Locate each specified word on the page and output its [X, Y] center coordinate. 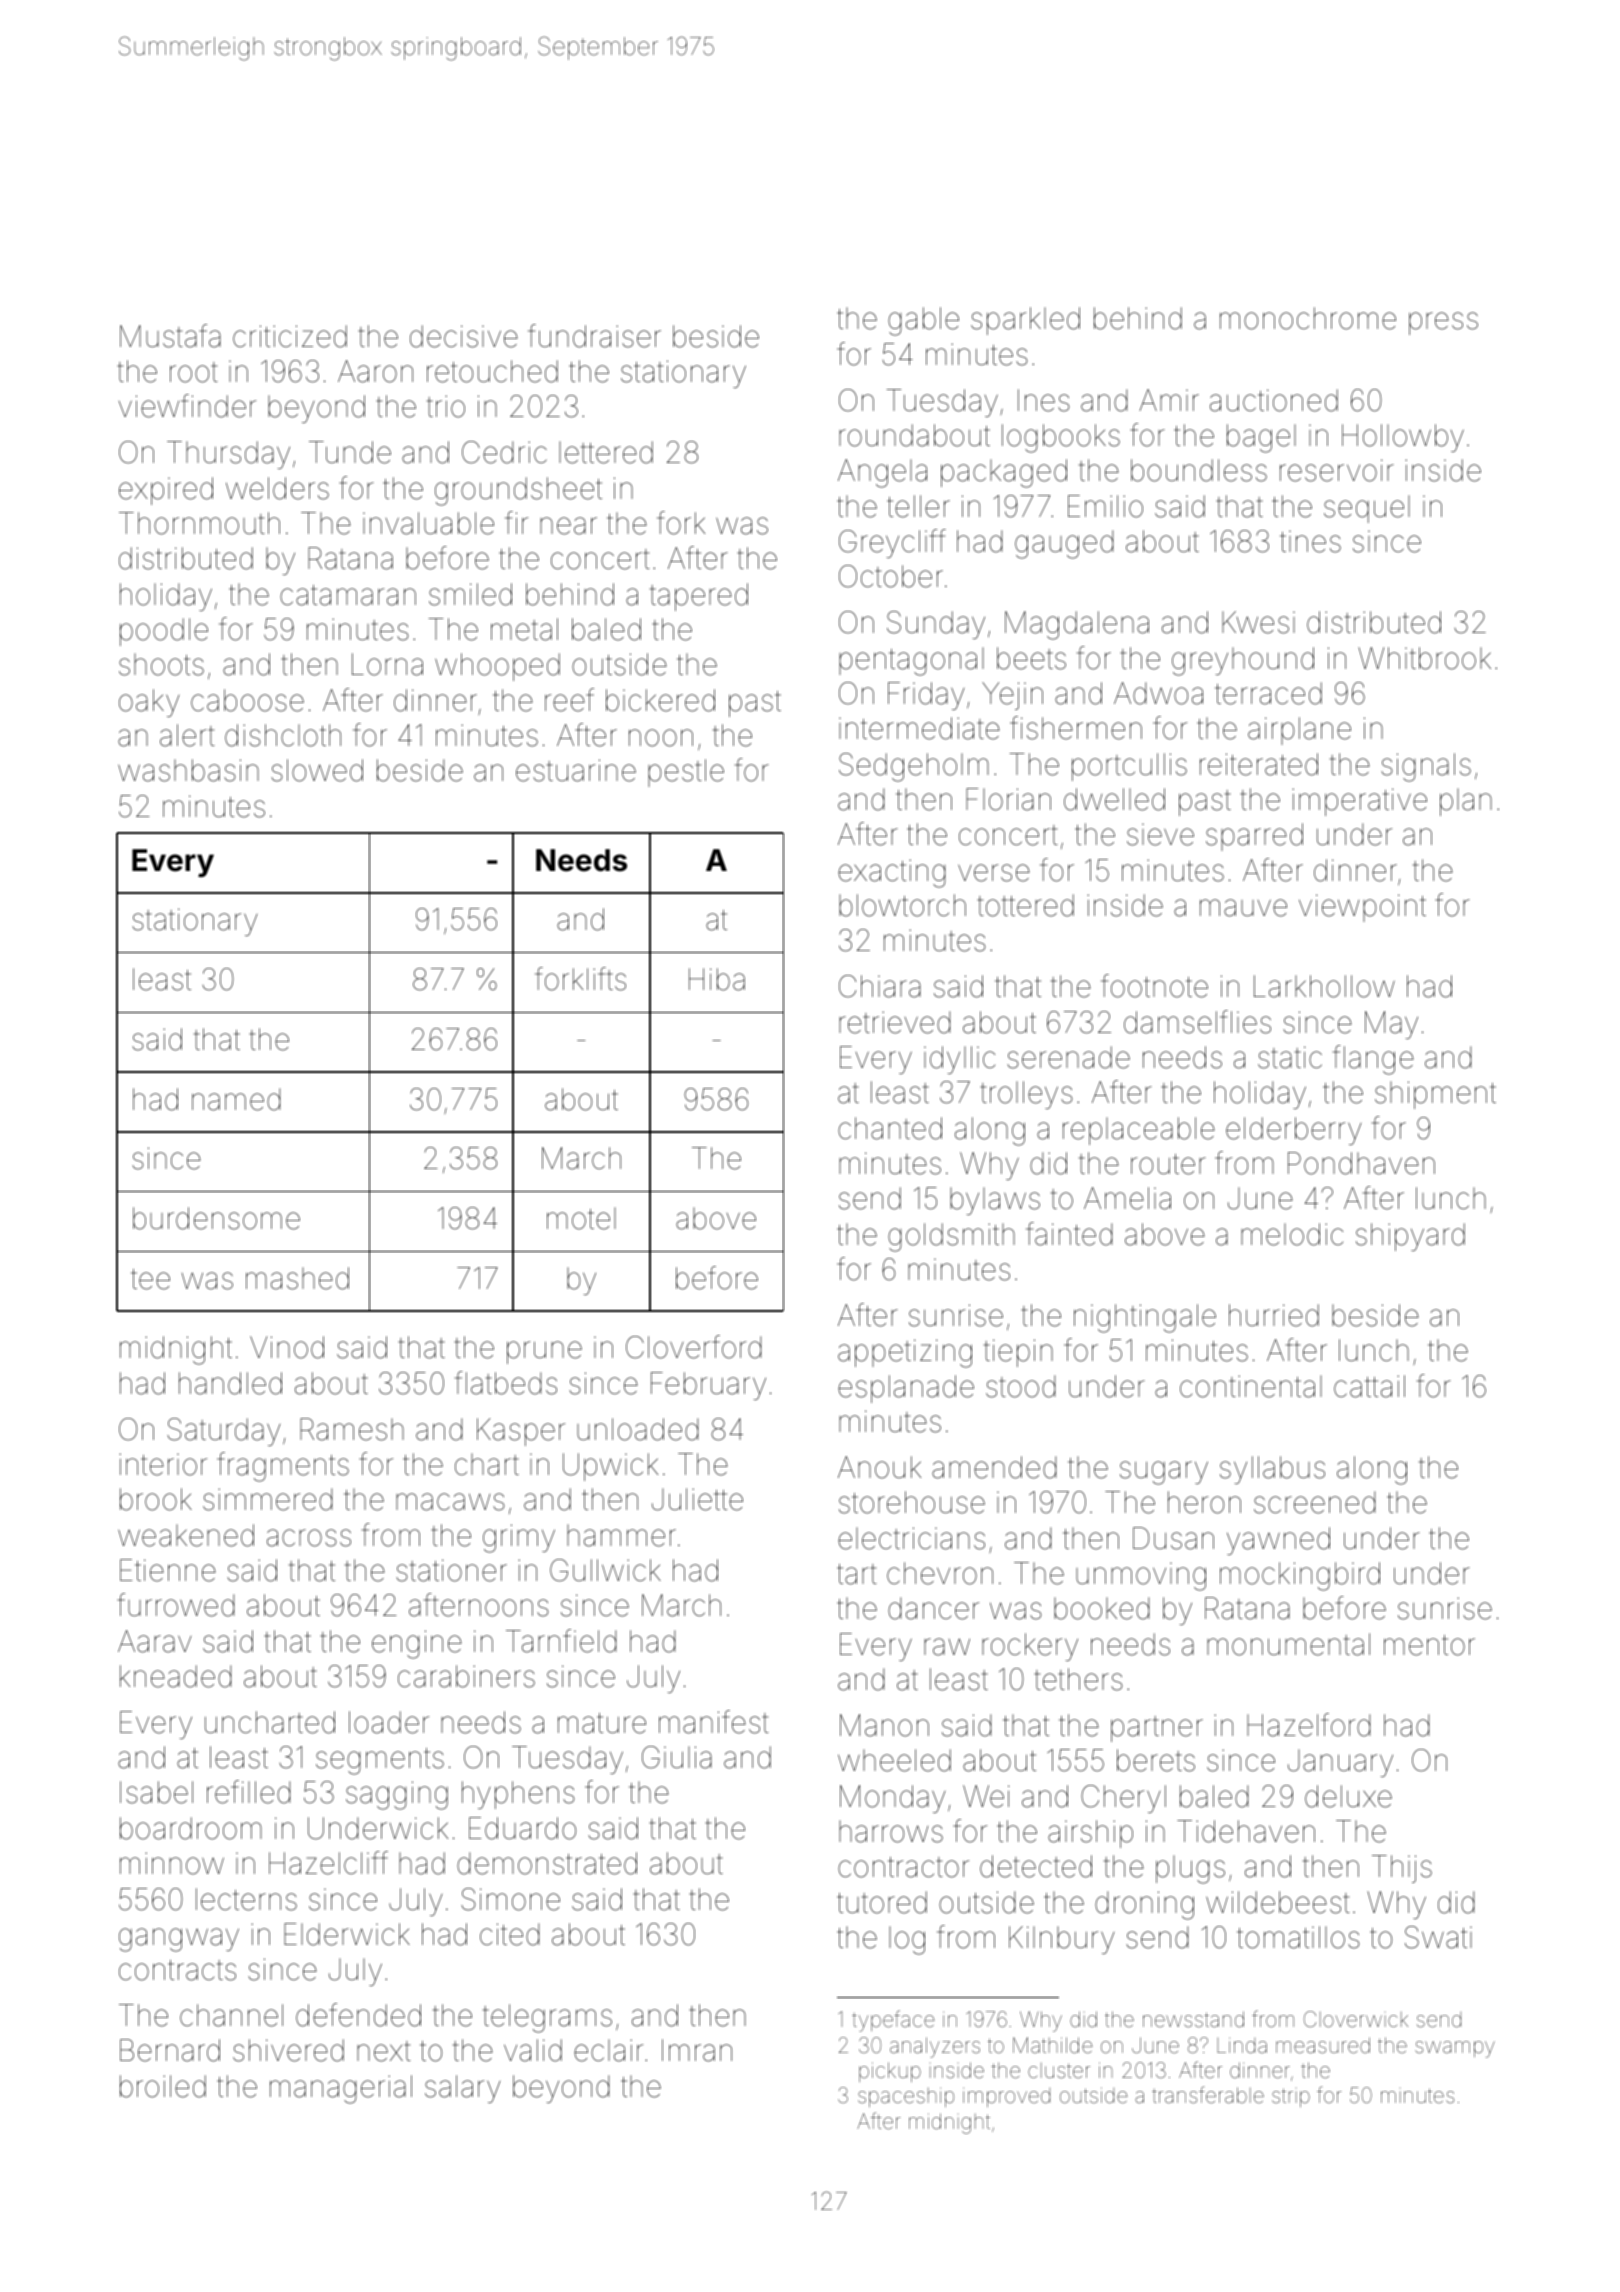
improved [1006, 2097]
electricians [911, 1538]
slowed [317, 770]
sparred [1254, 837]
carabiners [466, 1676]
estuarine [576, 770]
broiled [163, 2086]
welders [277, 488]
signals [1426, 767]
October [891, 576]
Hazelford [1309, 1725]
